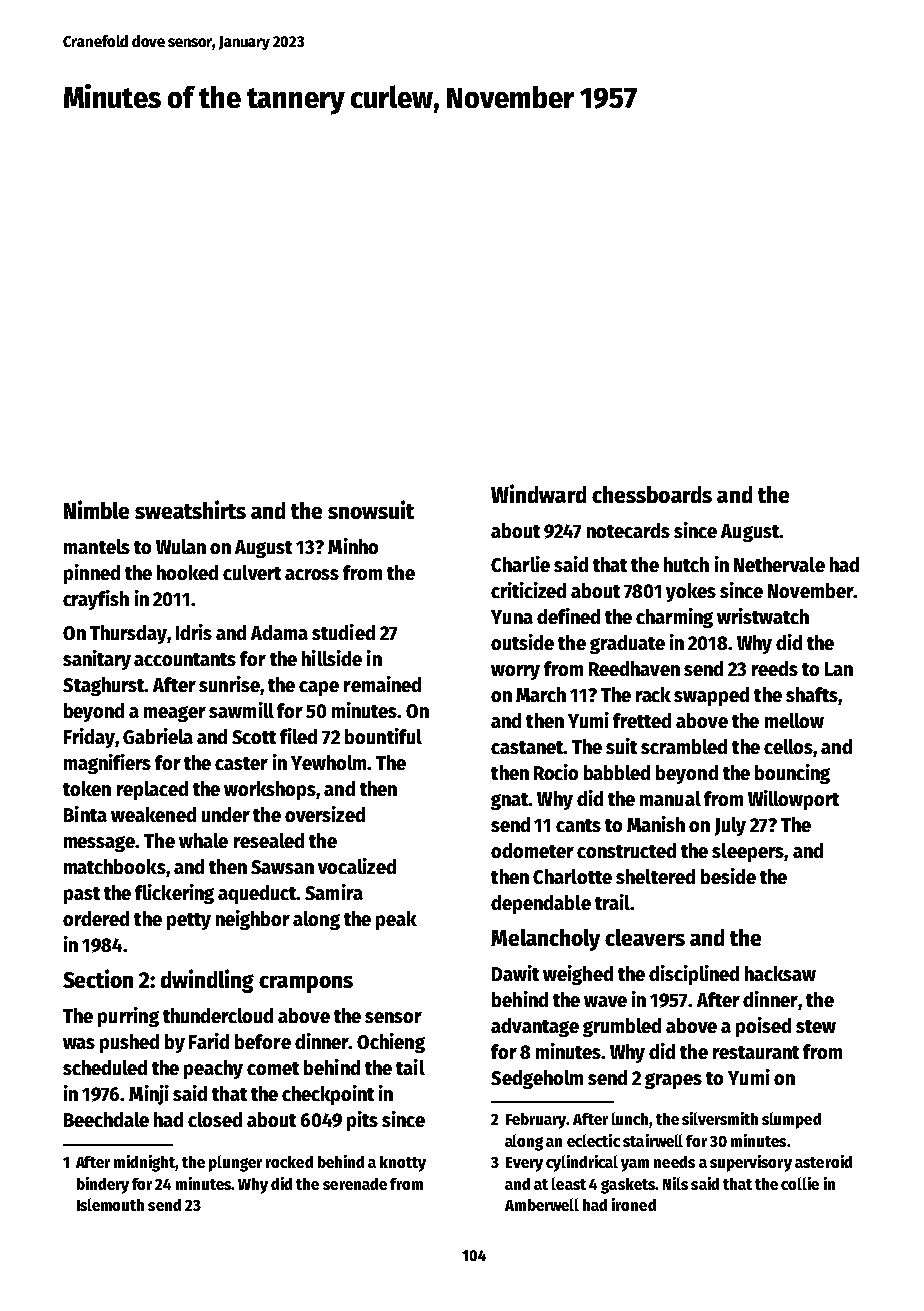 Image resolution: width=924 pixels, height=1311 pixels. I want to click on Willowport, so click(793, 800).
